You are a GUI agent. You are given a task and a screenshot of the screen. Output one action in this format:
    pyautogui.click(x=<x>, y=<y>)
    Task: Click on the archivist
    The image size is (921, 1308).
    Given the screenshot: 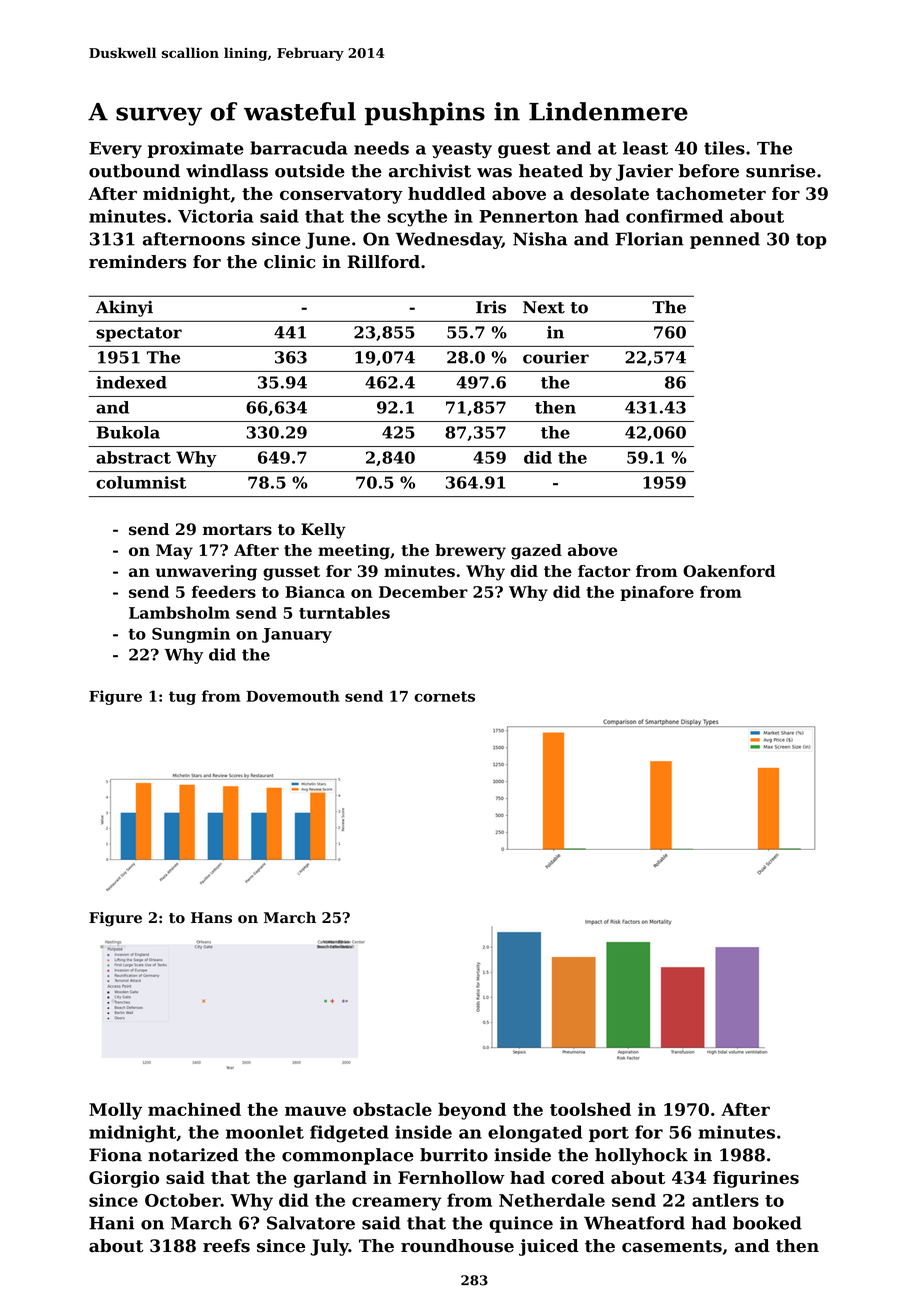 What is the action you would take?
    pyautogui.click(x=430, y=171)
